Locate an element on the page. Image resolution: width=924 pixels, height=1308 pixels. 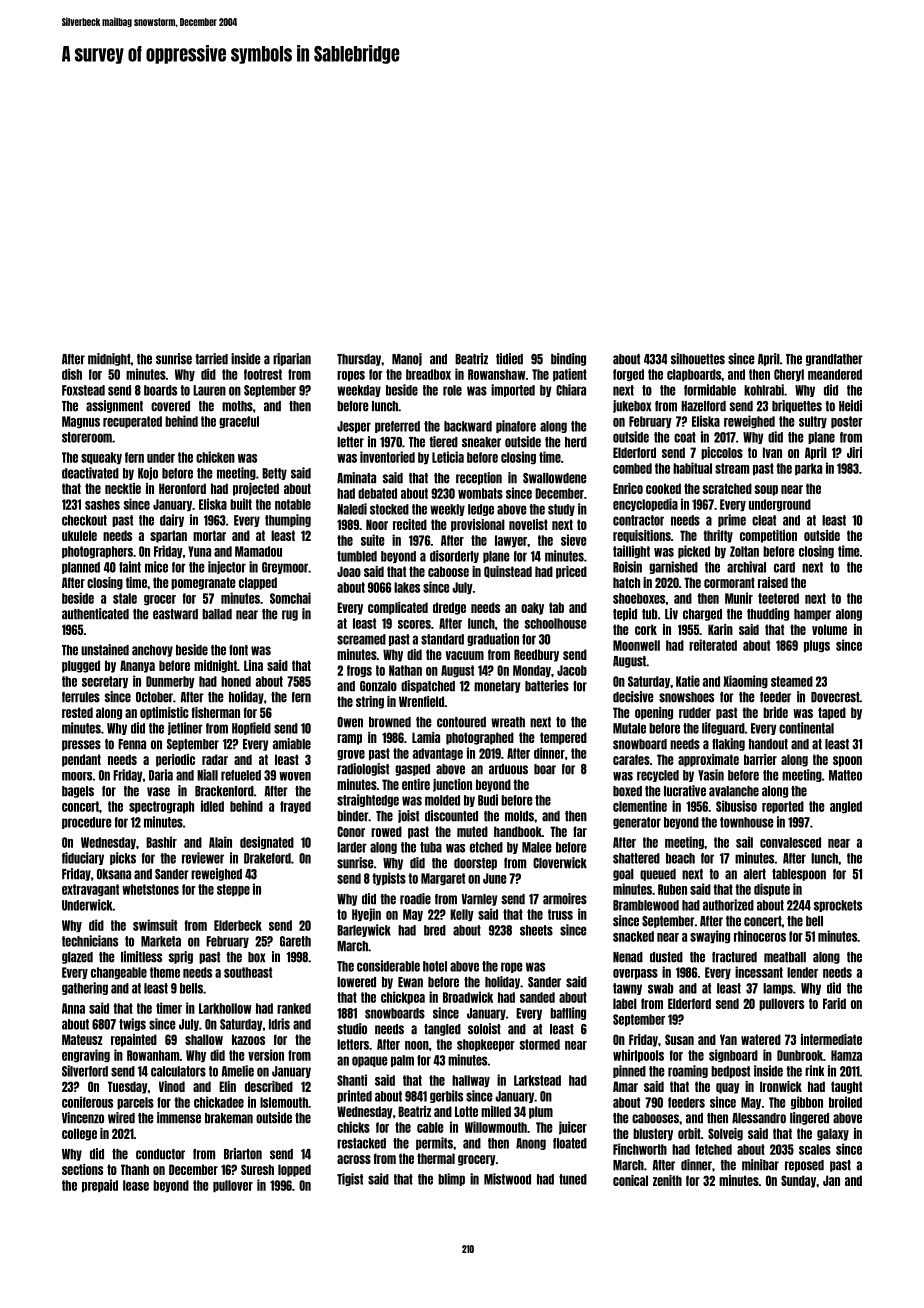
tidied is located at coordinates (509, 359).
